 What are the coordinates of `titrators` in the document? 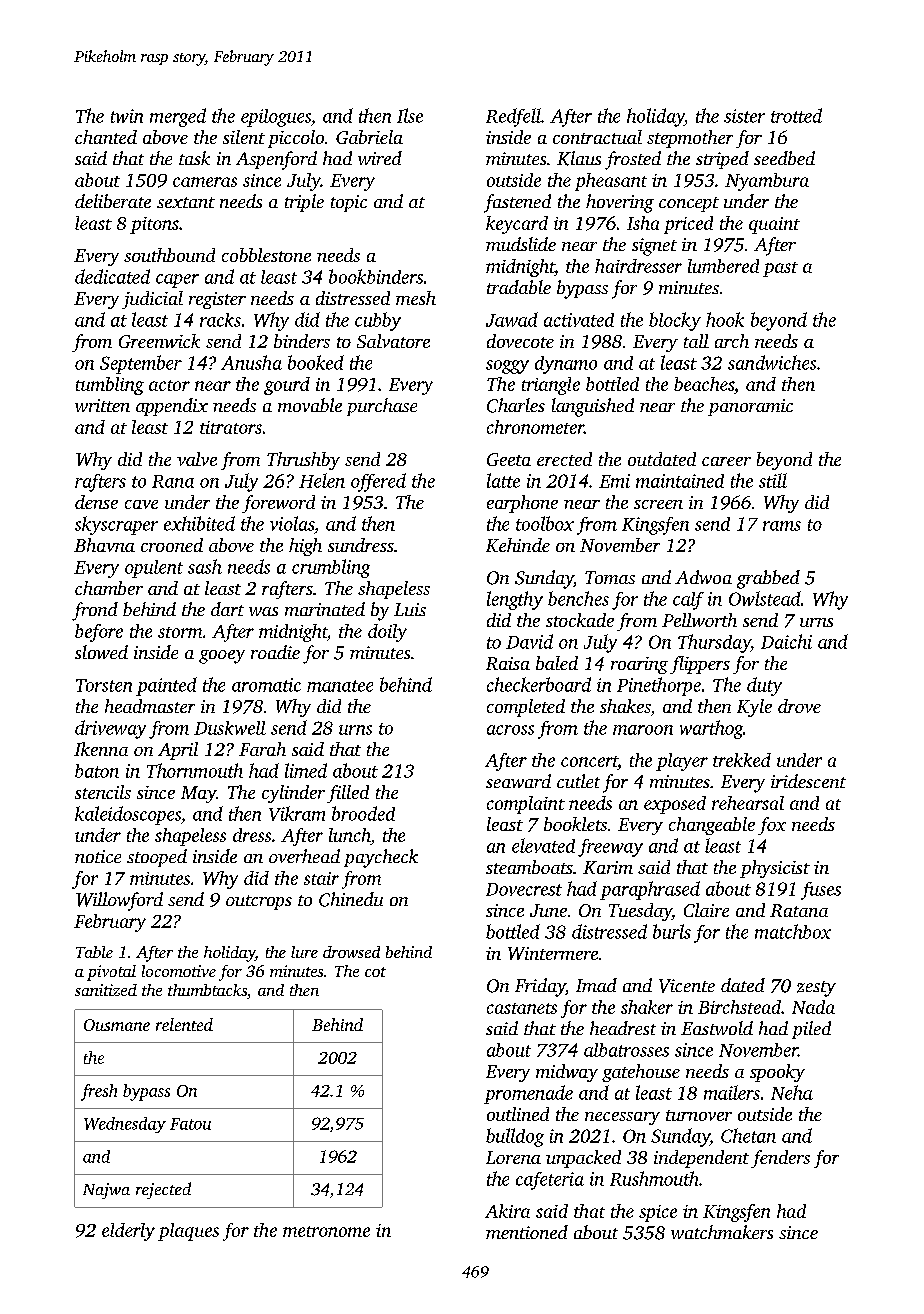 It's located at (231, 427).
